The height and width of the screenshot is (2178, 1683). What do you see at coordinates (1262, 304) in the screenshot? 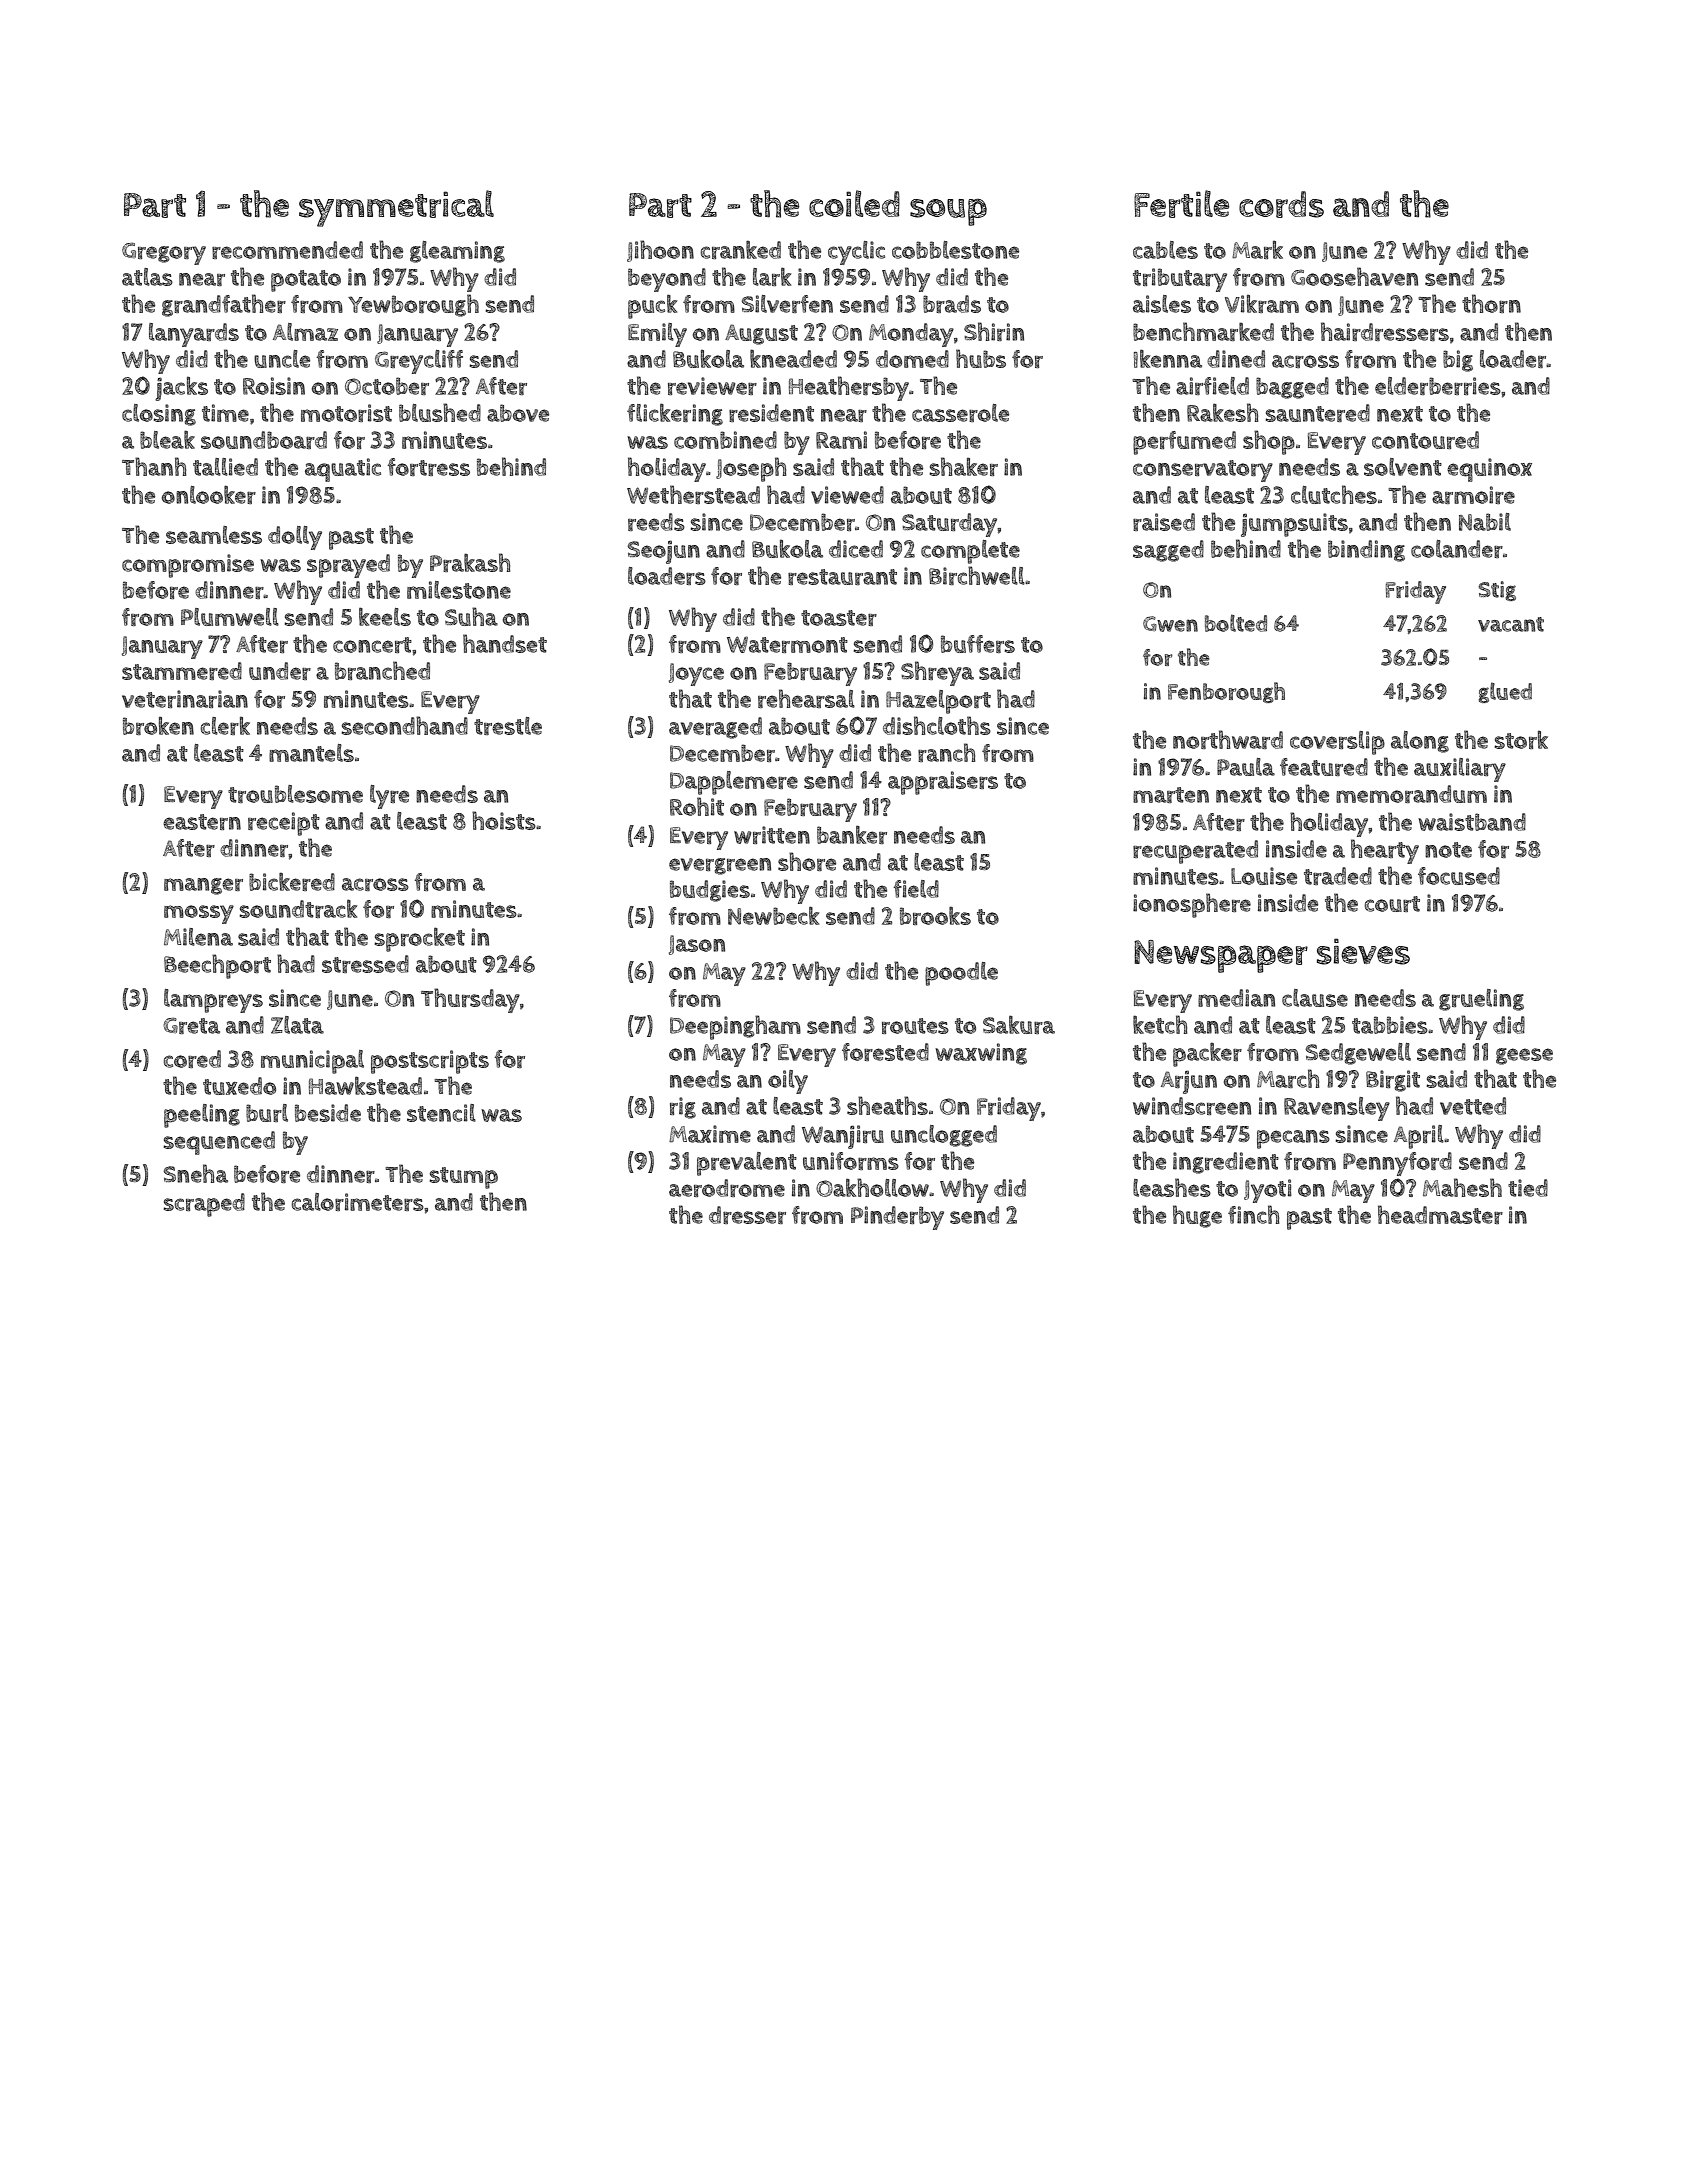
I see `Vikram` at bounding box center [1262, 304].
